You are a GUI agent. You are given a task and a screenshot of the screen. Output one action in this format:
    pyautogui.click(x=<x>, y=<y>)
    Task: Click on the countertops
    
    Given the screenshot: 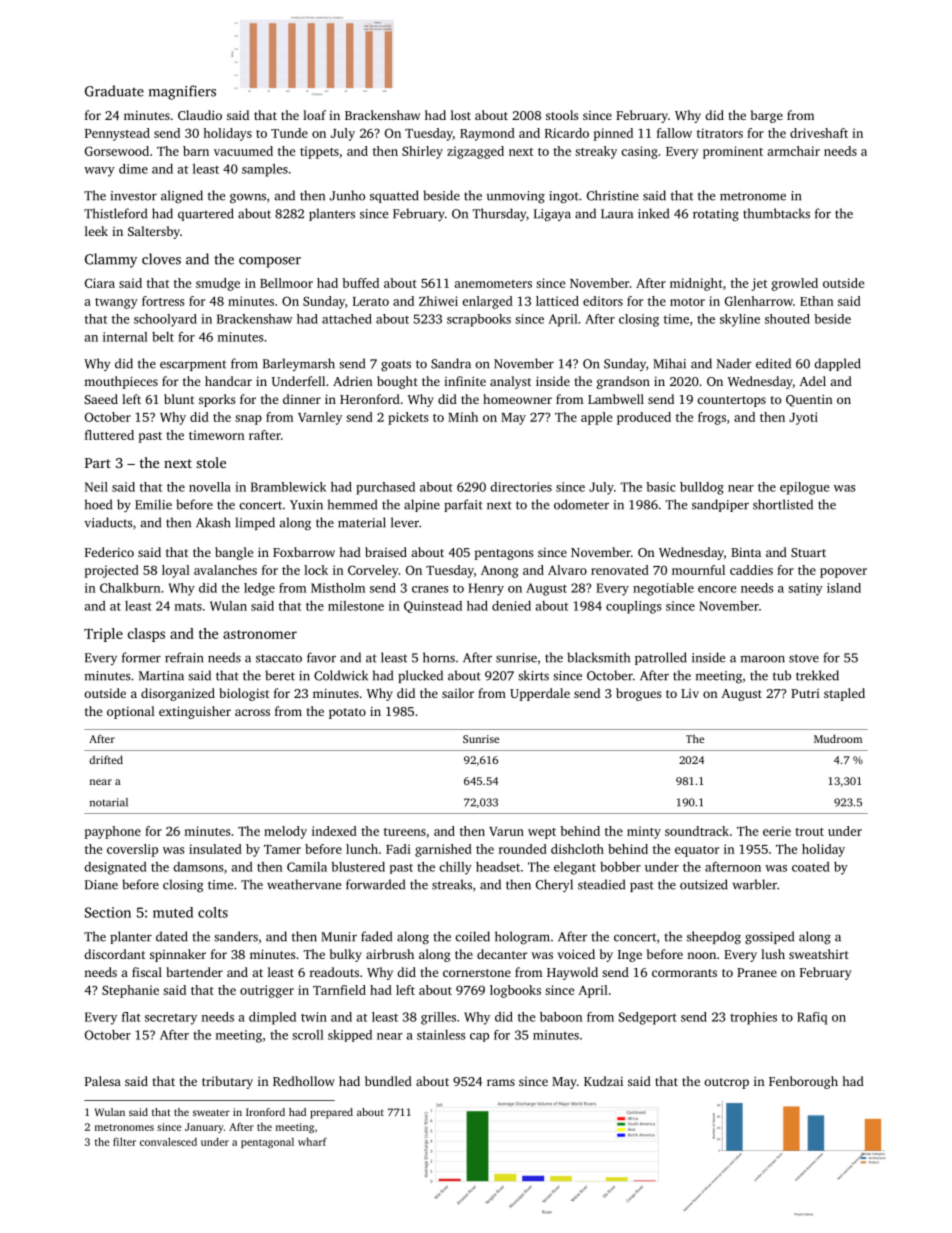 What is the action you would take?
    pyautogui.click(x=731, y=401)
